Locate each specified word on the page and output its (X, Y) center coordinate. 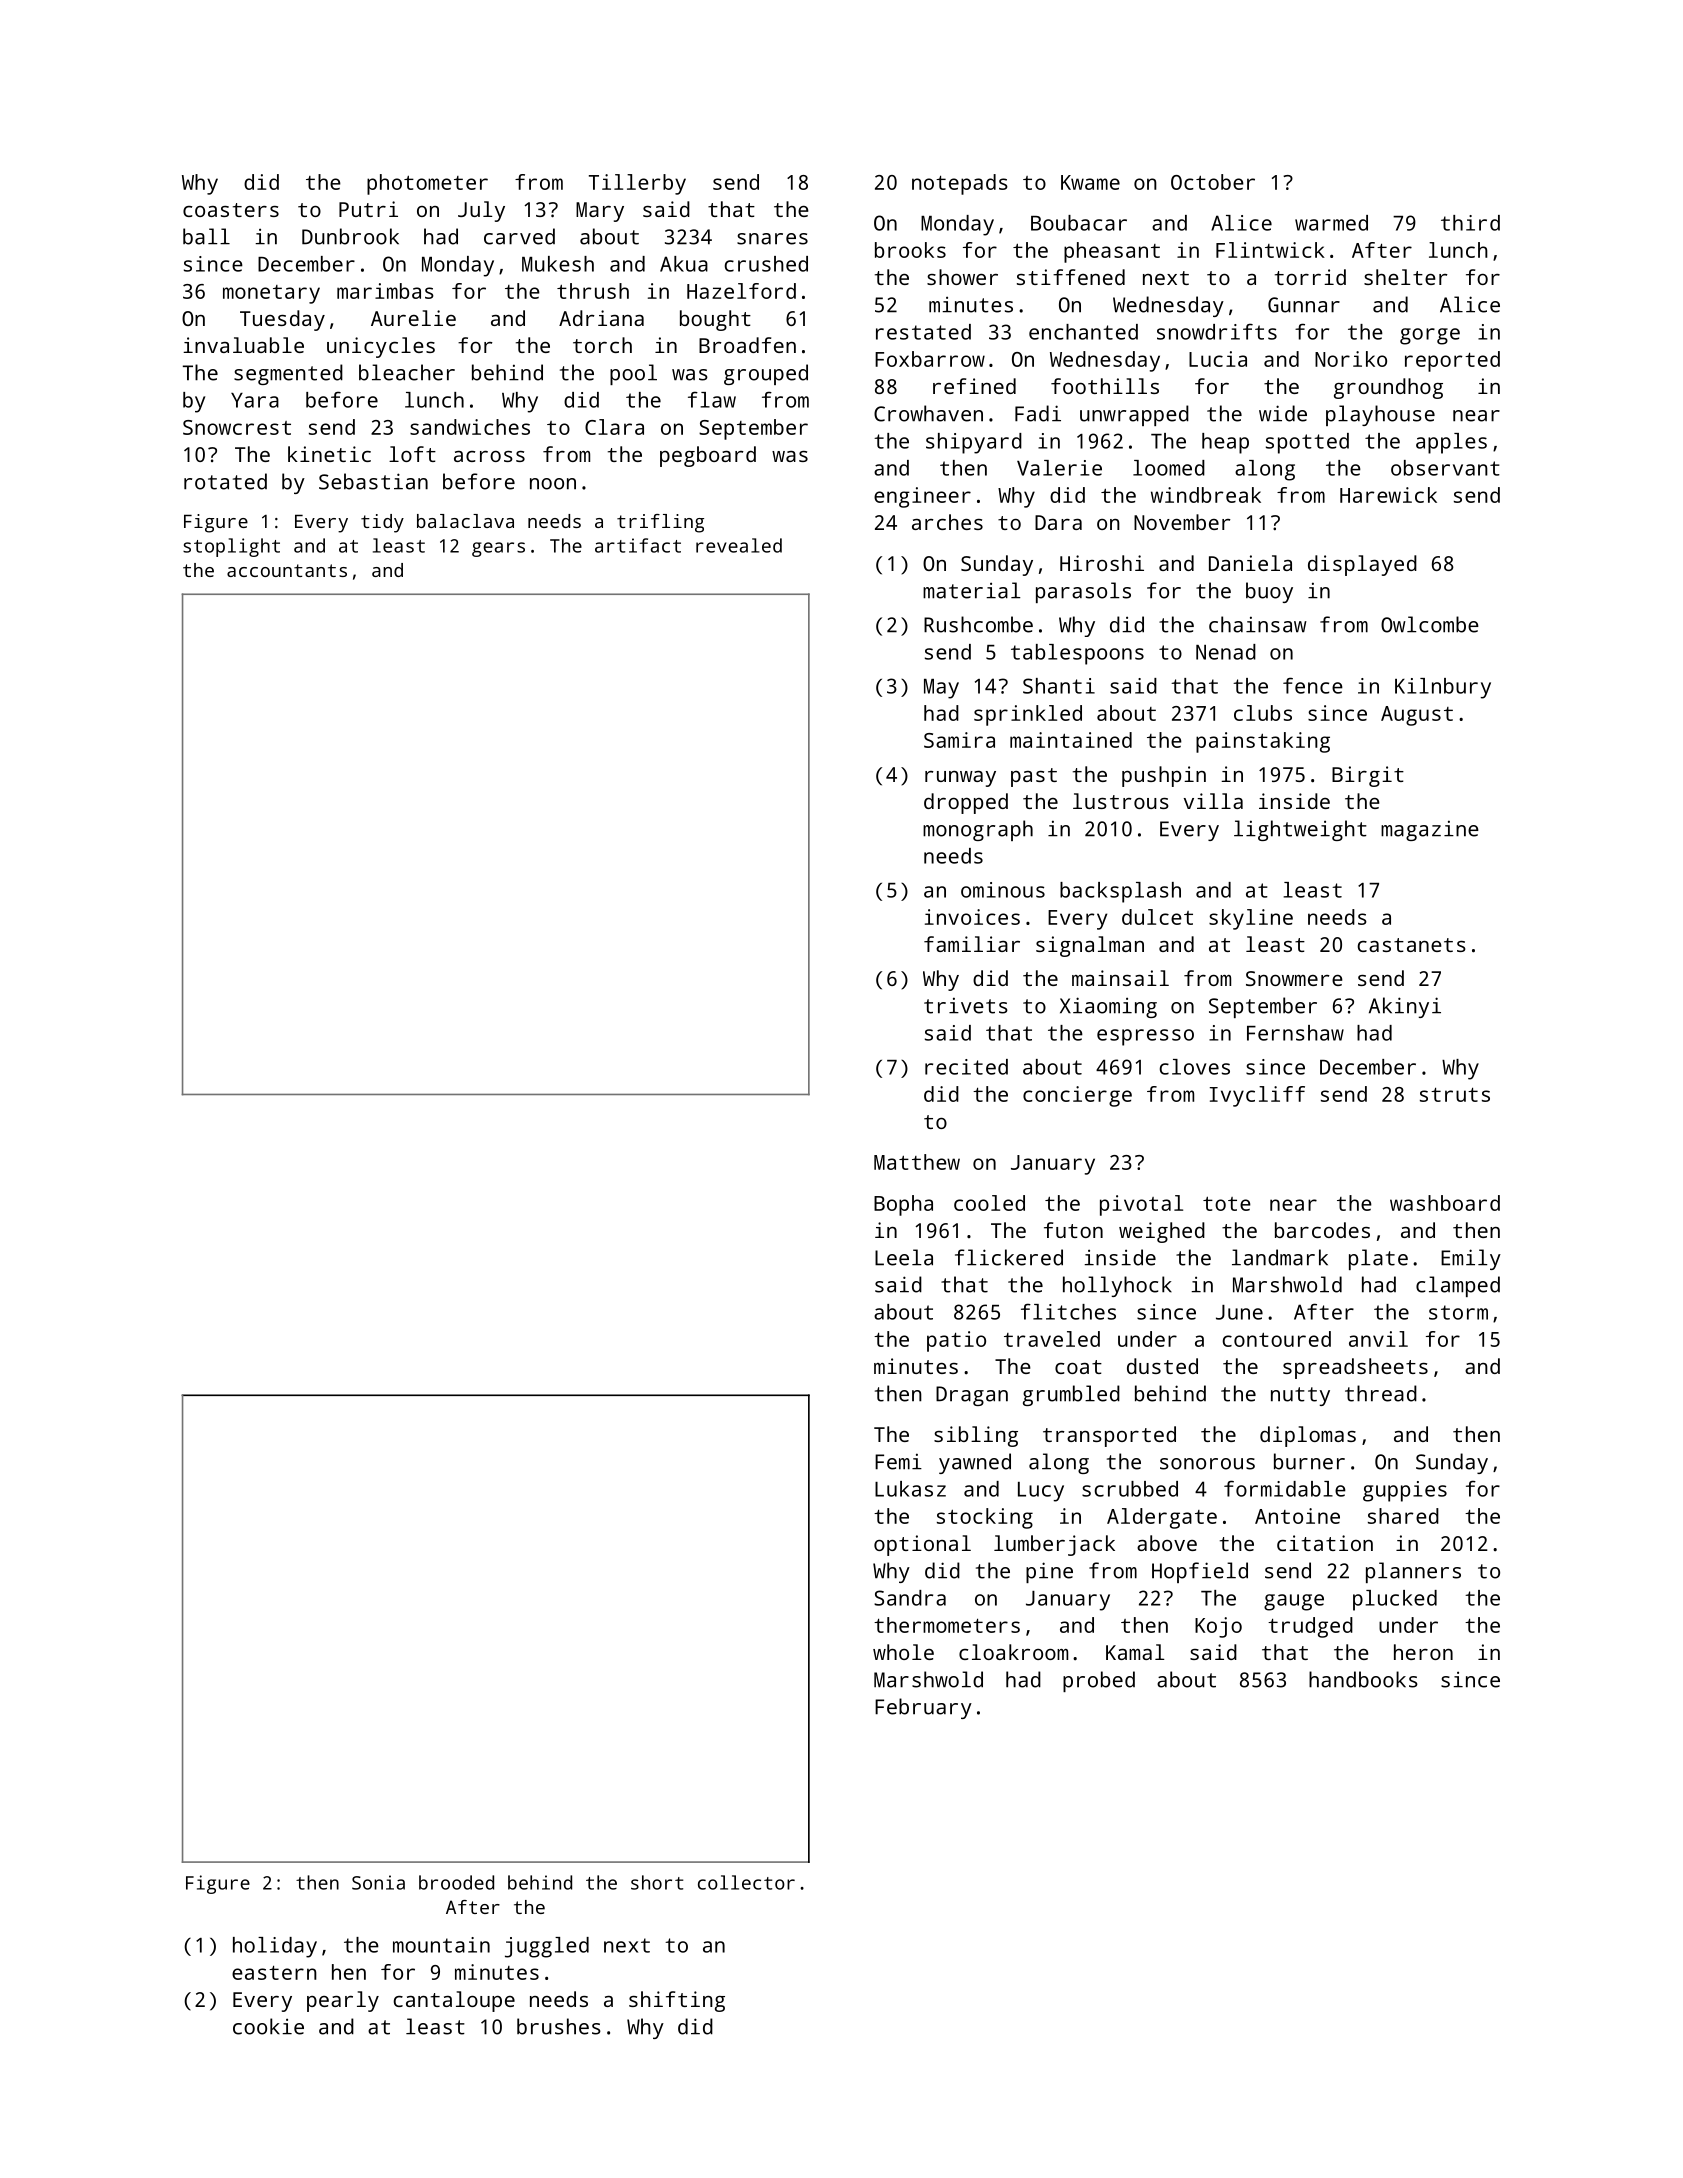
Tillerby (637, 184)
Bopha (903, 1205)
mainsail (1120, 978)
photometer (427, 184)
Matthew (917, 1162)
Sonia (378, 1882)
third (1470, 223)
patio (956, 1341)
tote (1227, 1204)
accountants (287, 570)
